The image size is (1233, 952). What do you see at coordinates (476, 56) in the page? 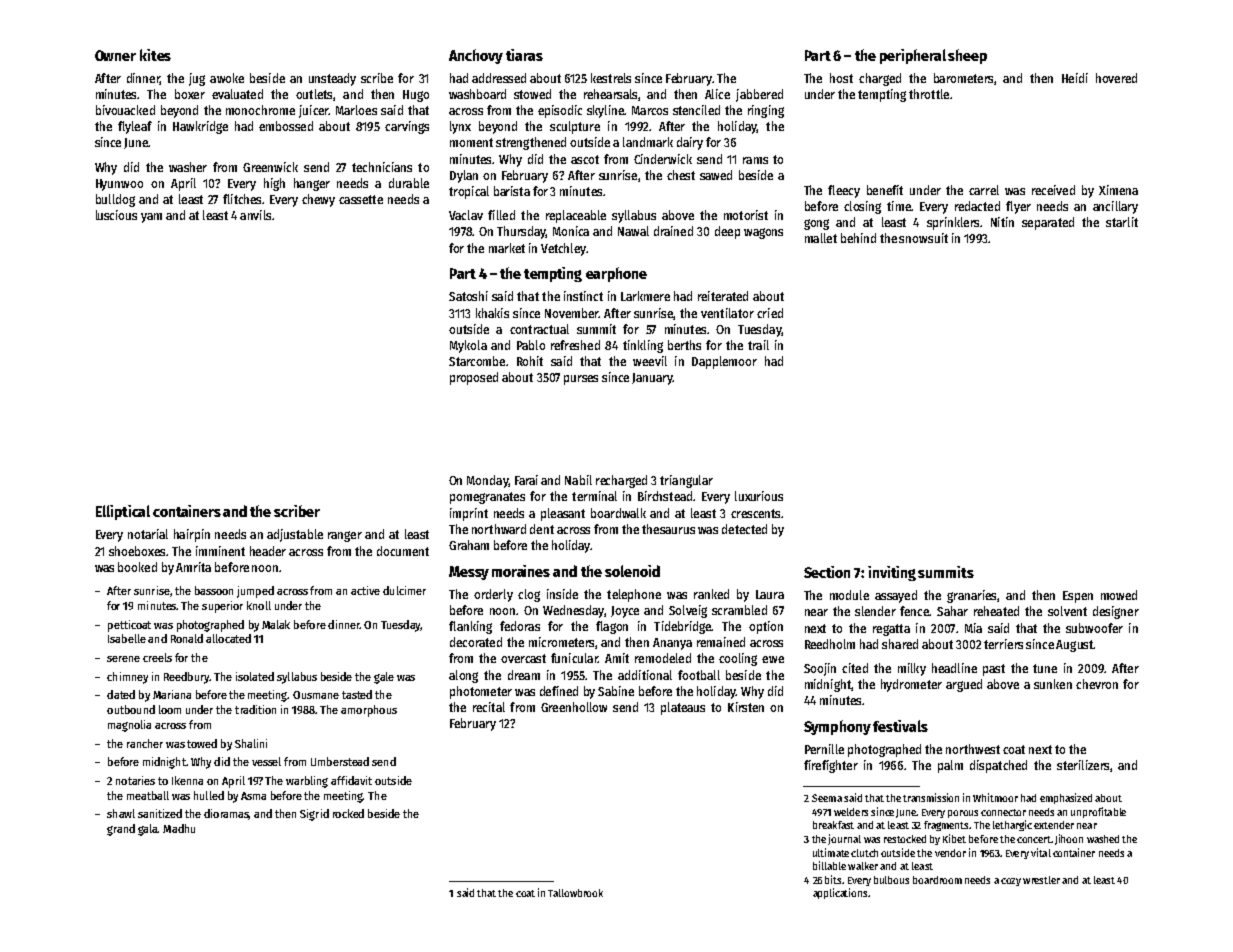
I see `Anchovy` at bounding box center [476, 56].
